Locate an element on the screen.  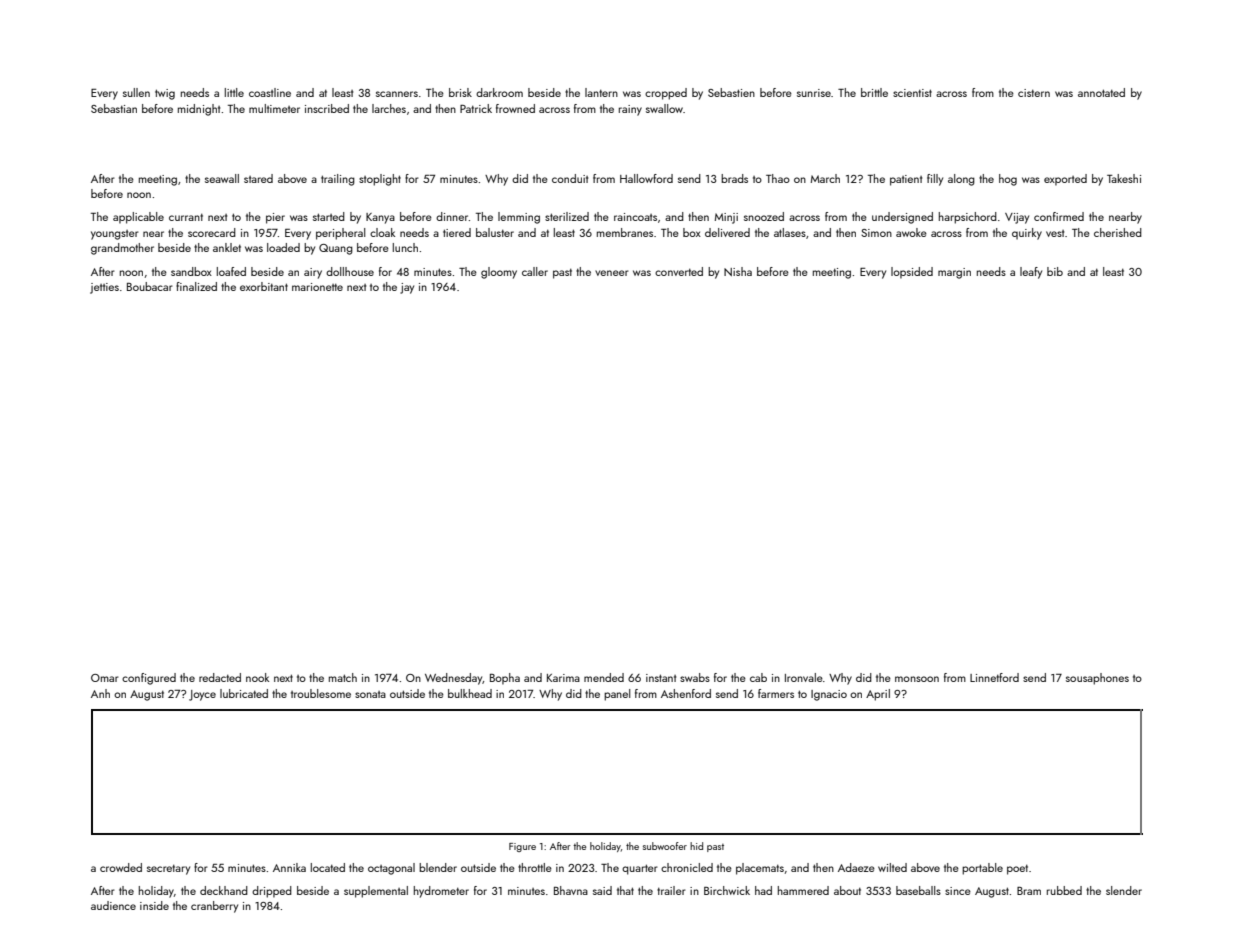
bulkhead is located at coordinates (470, 693).
